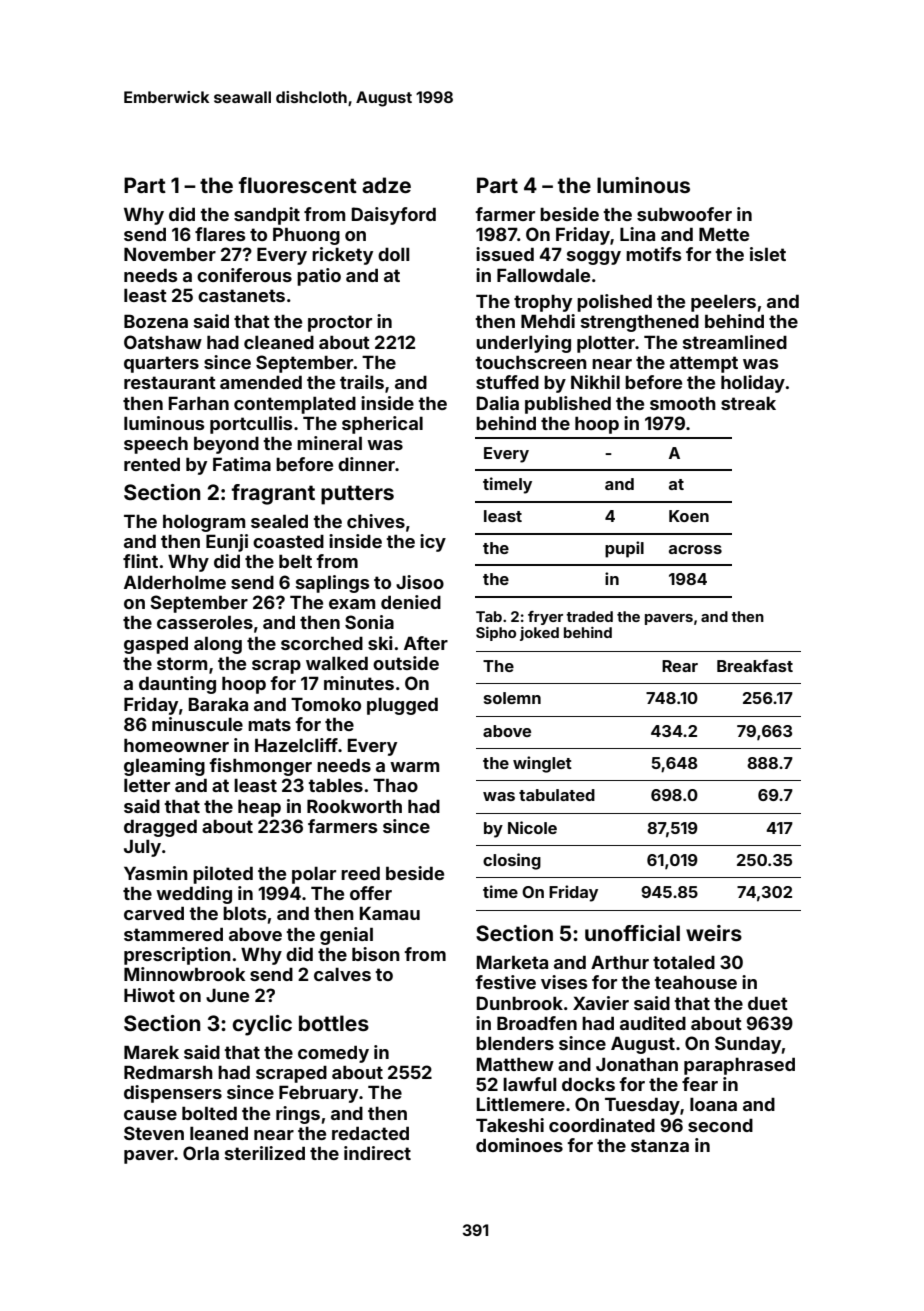 This document has height=1311, width=924. Describe the element at coordinates (505, 254) in the document. I see `issued` at that location.
